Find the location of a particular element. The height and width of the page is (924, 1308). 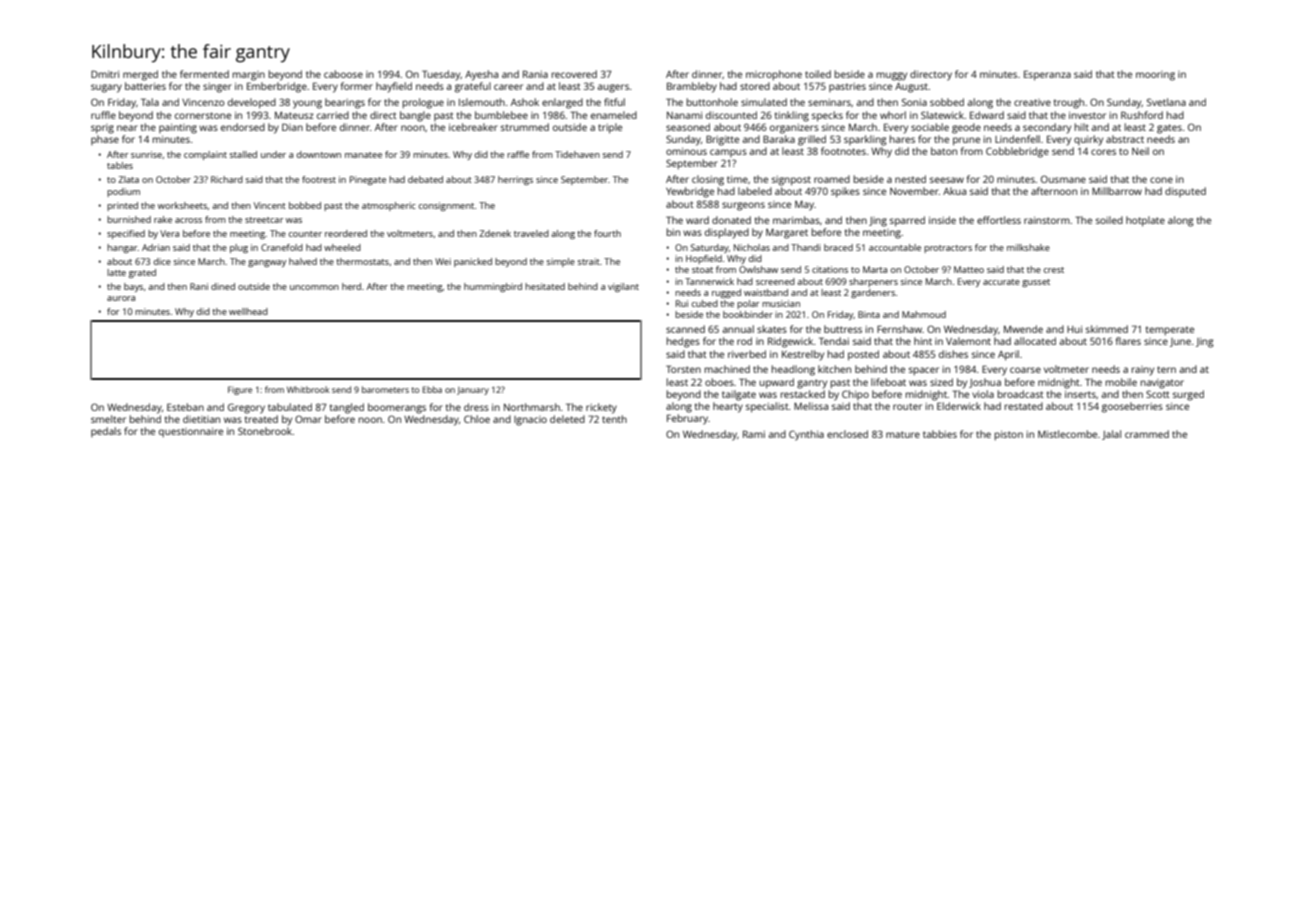

Ignacio is located at coordinates (530, 421).
